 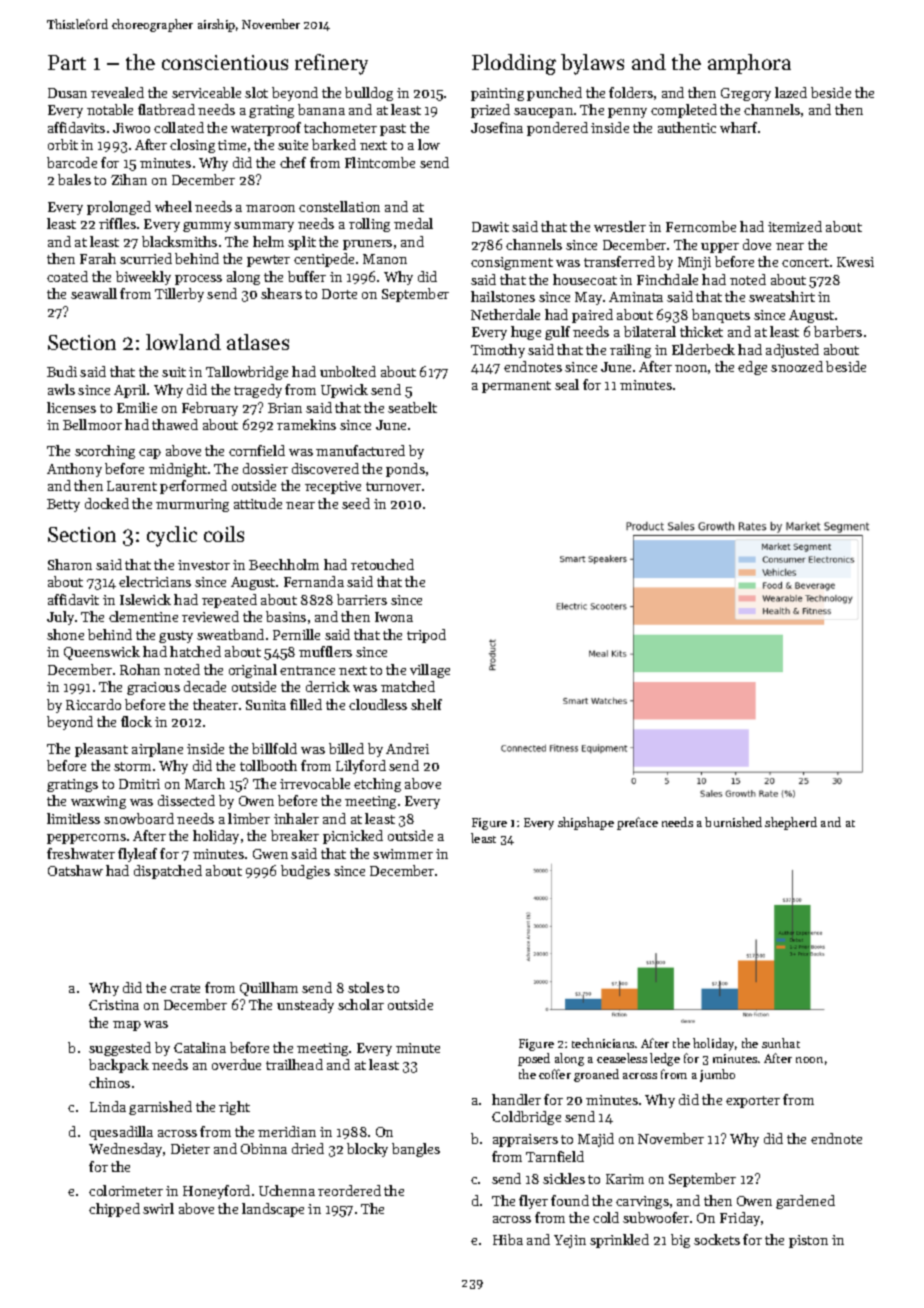 I want to click on Kwesi, so click(x=855, y=262).
